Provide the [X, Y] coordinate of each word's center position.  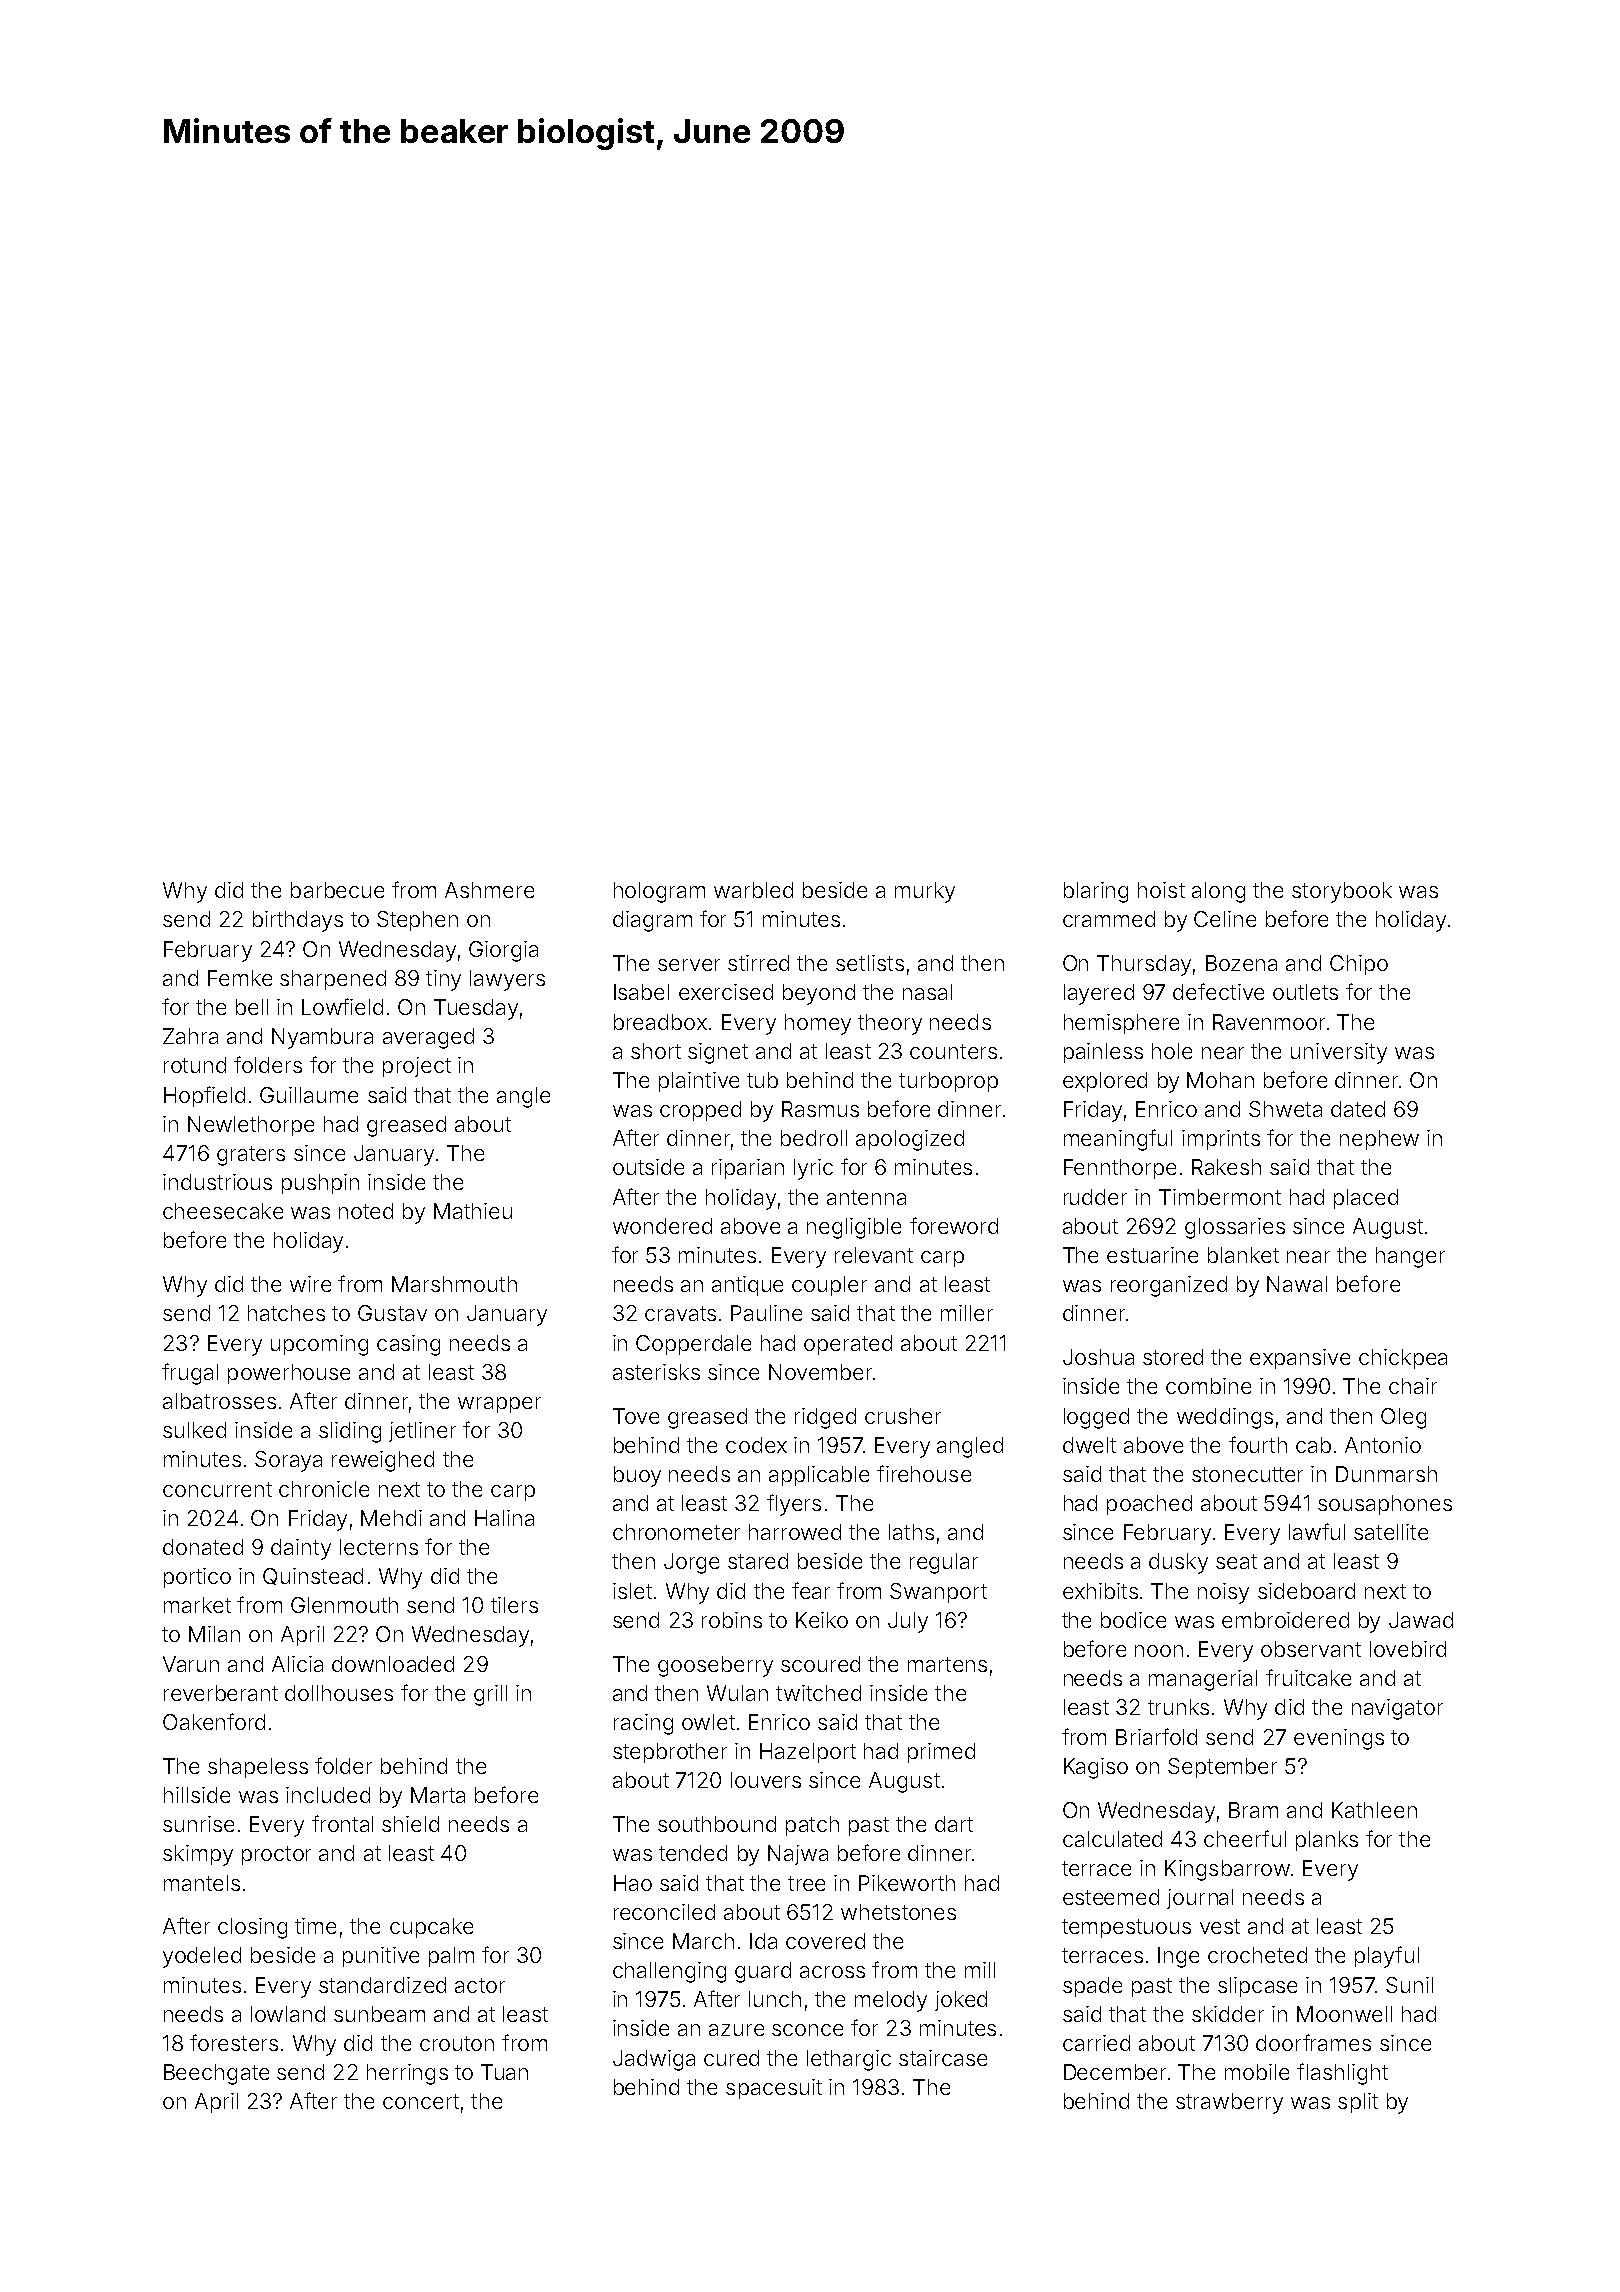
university [1339, 1053]
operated [848, 1345]
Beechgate [216, 2074]
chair [1413, 1386]
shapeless [258, 1768]
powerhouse [289, 1374]
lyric [813, 1169]
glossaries [1235, 1228]
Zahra [190, 1036]
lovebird [1408, 1649]
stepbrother [670, 1753]
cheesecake [223, 1211]
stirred [758, 963]
